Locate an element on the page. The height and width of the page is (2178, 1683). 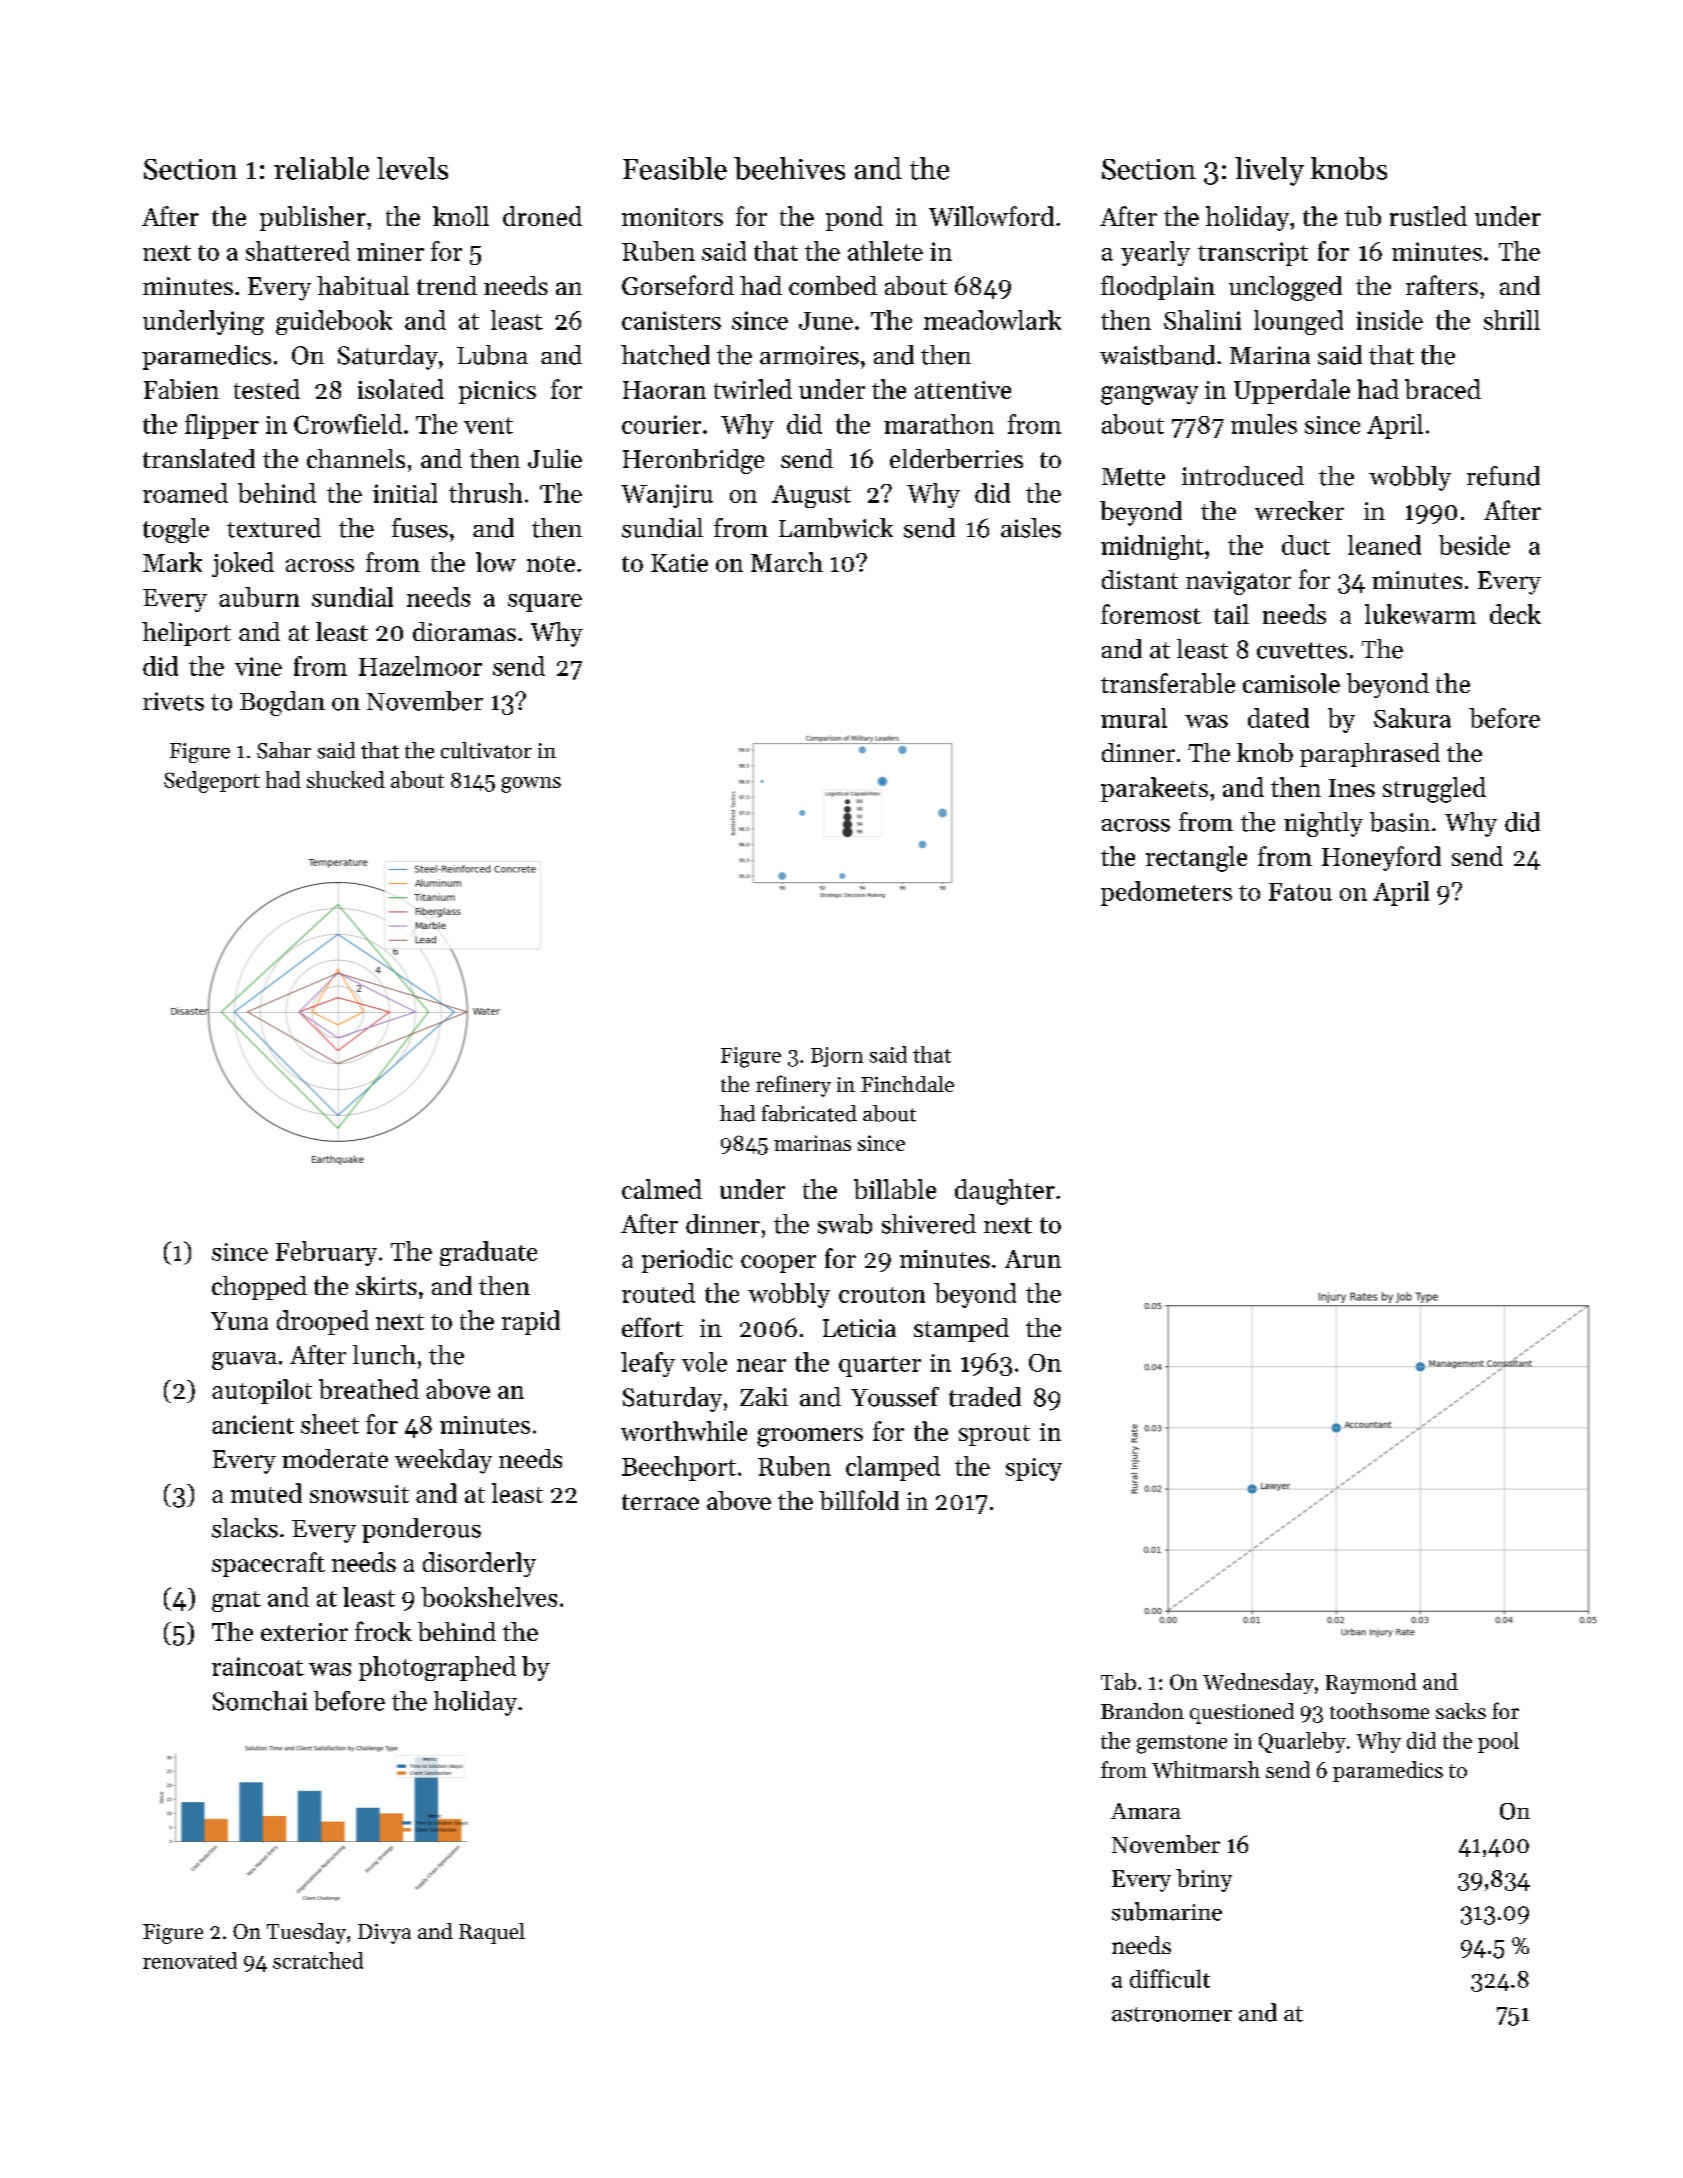
slacks is located at coordinates (245, 1528).
